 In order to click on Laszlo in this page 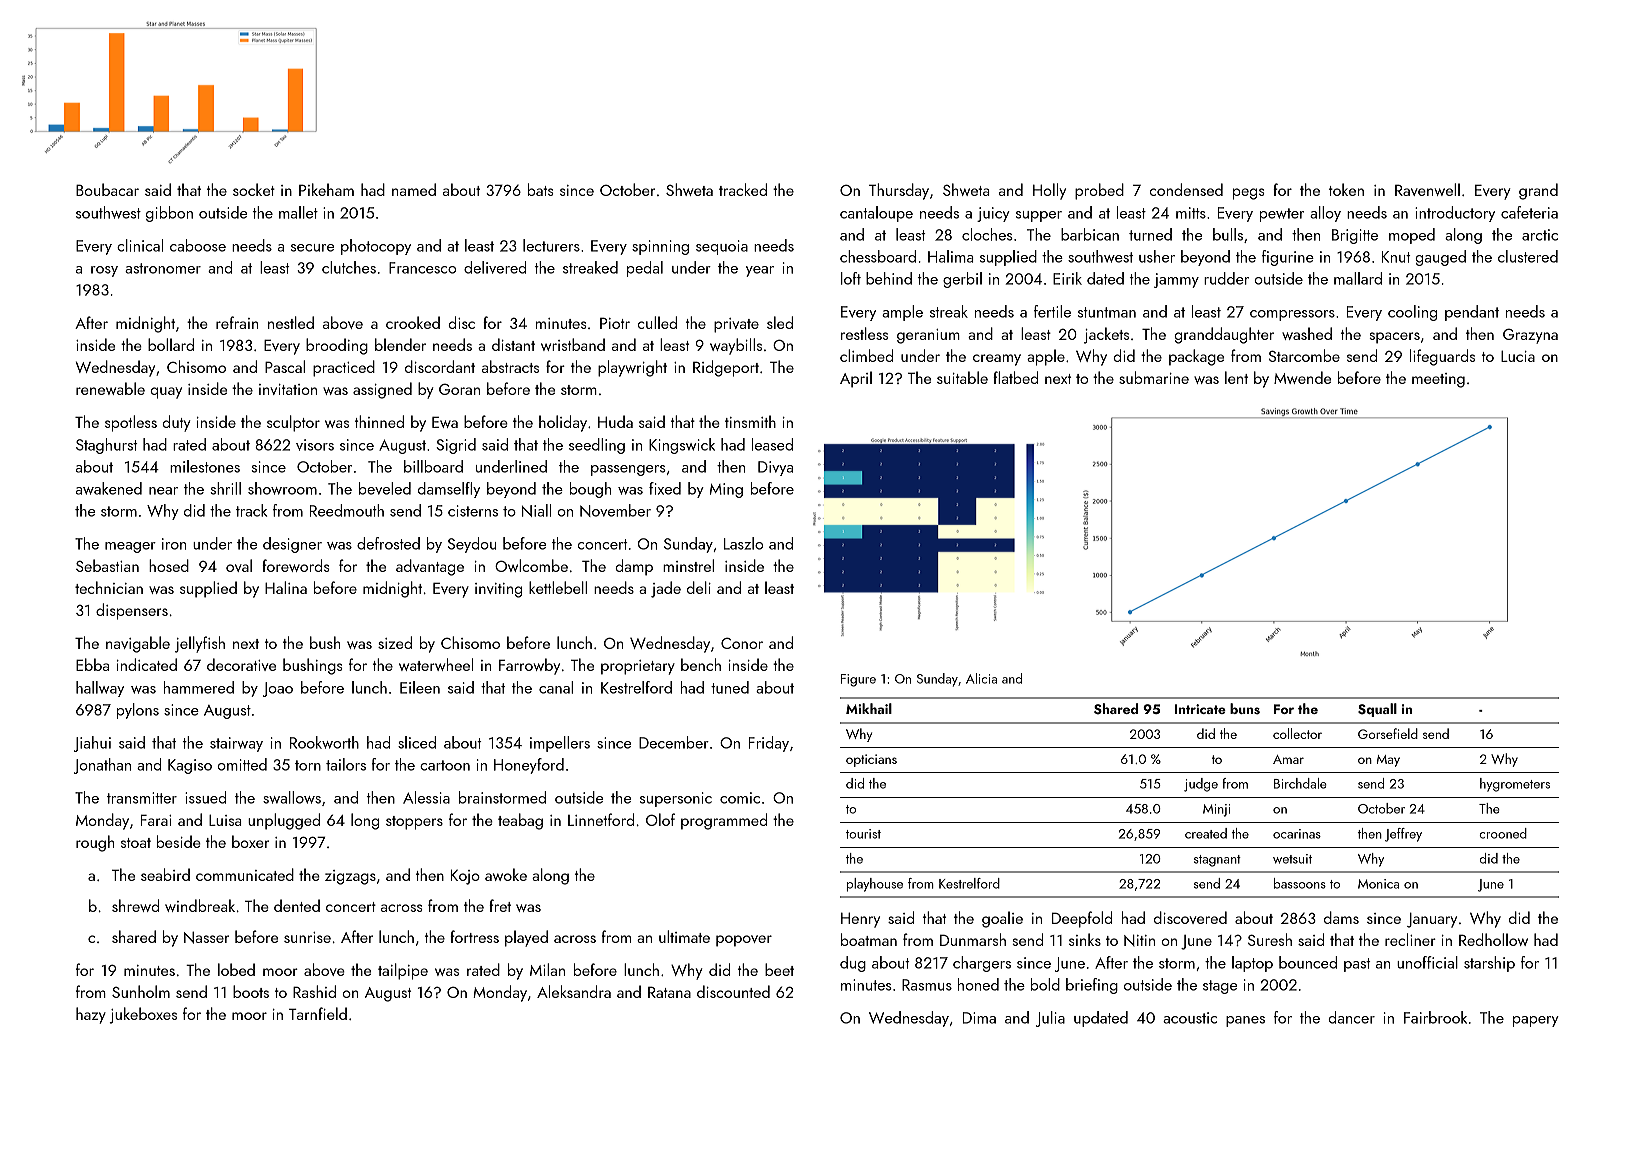, I will do `click(743, 543)`.
